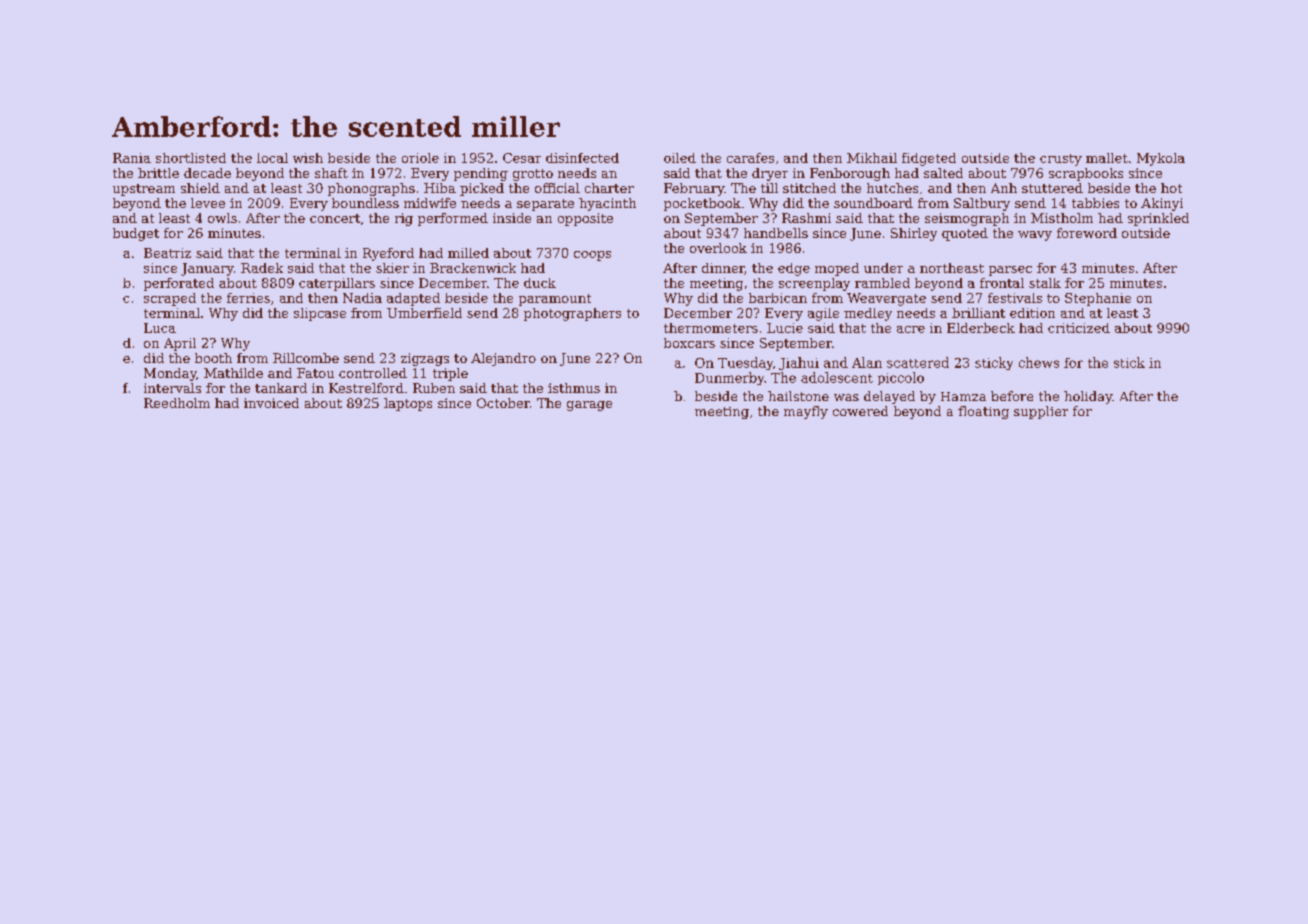  What do you see at coordinates (160, 328) in the image?
I see `Luca` at bounding box center [160, 328].
